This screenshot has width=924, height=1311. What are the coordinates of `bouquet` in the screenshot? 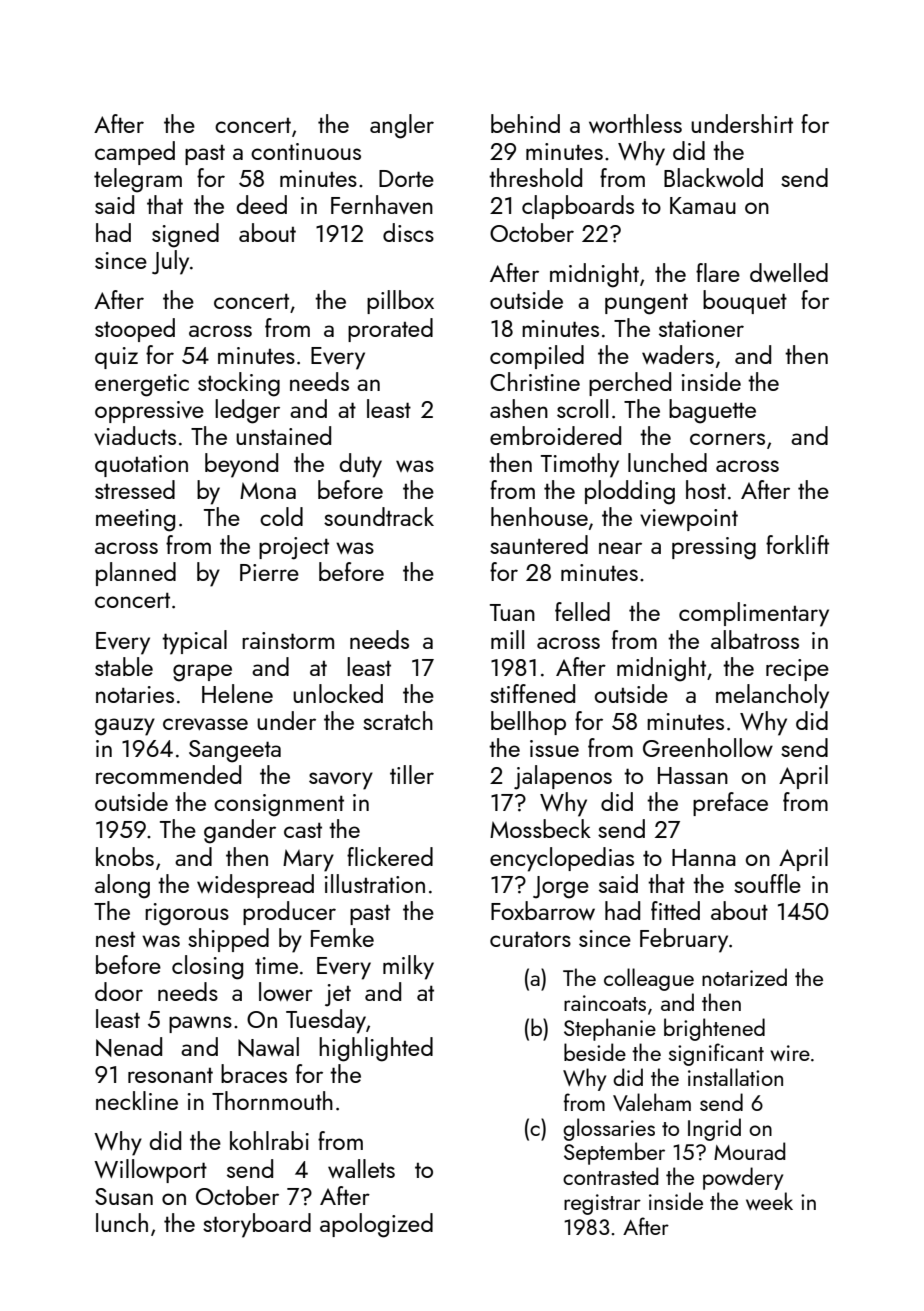 It's located at (745, 302).
